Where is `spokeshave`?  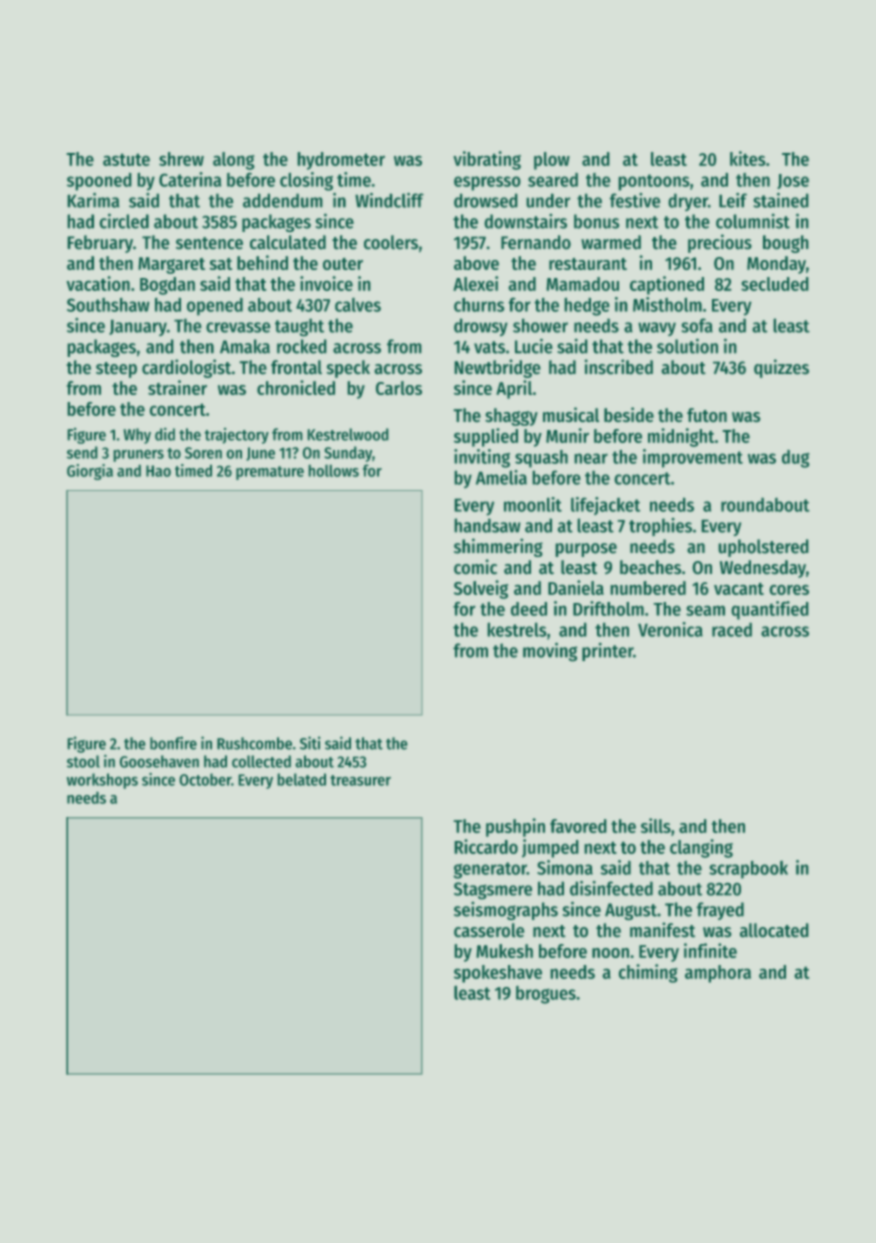
spokeshave is located at coordinates (498, 974).
